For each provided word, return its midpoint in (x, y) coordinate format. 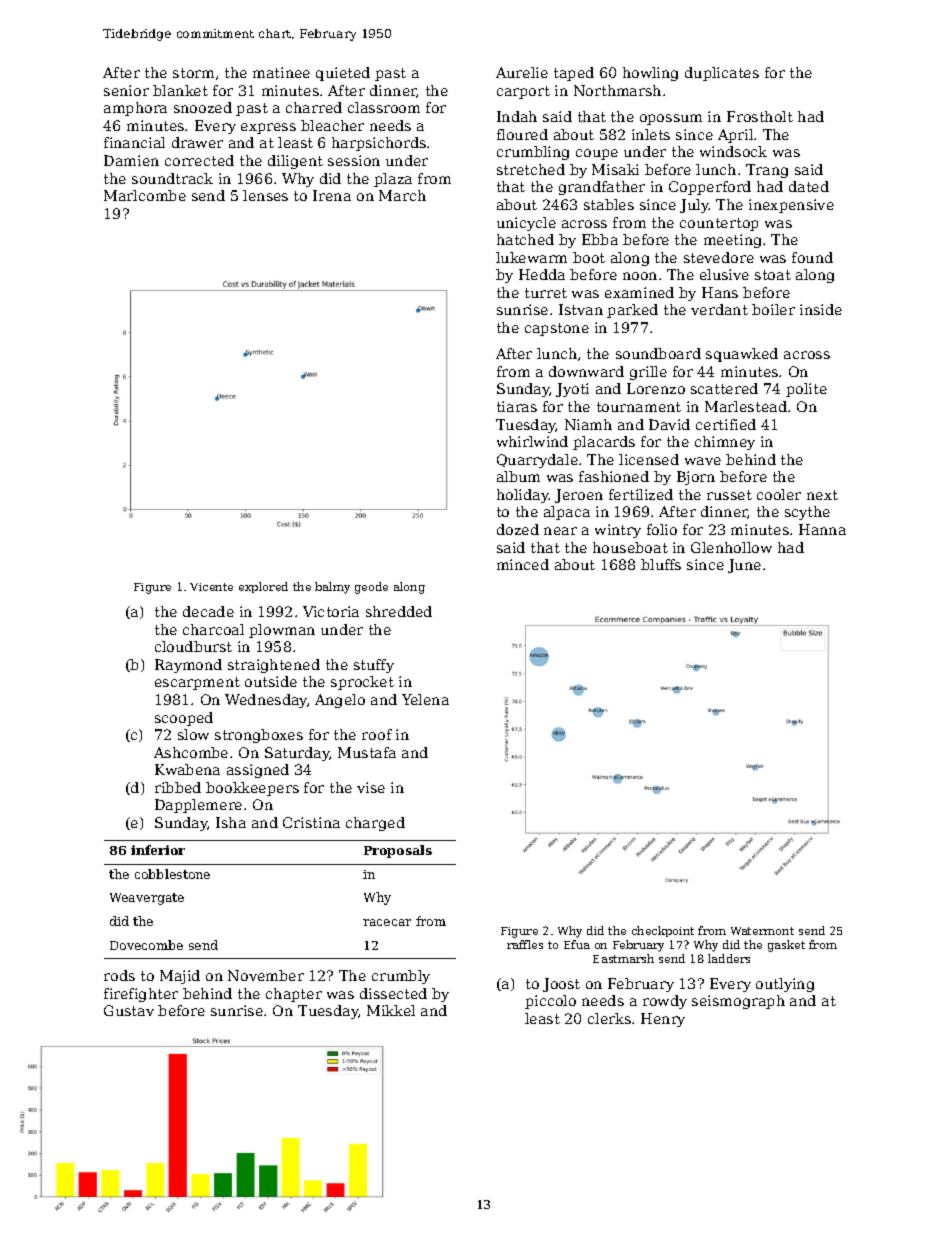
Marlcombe (145, 195)
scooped (184, 719)
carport (523, 92)
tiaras (517, 406)
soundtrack (172, 178)
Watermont (762, 931)
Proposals (398, 851)
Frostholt (760, 116)
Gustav (129, 1010)
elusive (724, 274)
